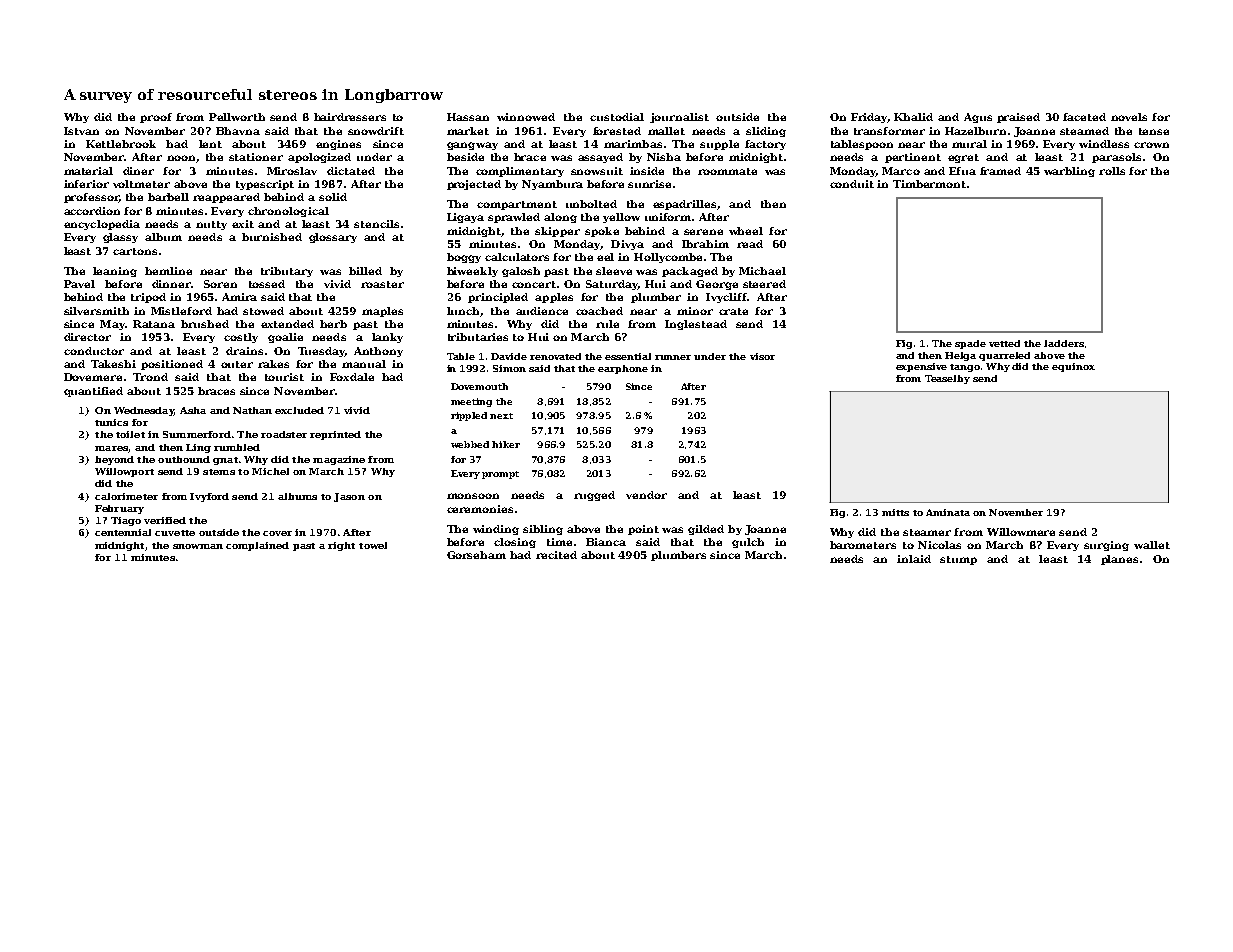  What do you see at coordinates (93, 377) in the image?
I see `Dovemere` at bounding box center [93, 377].
